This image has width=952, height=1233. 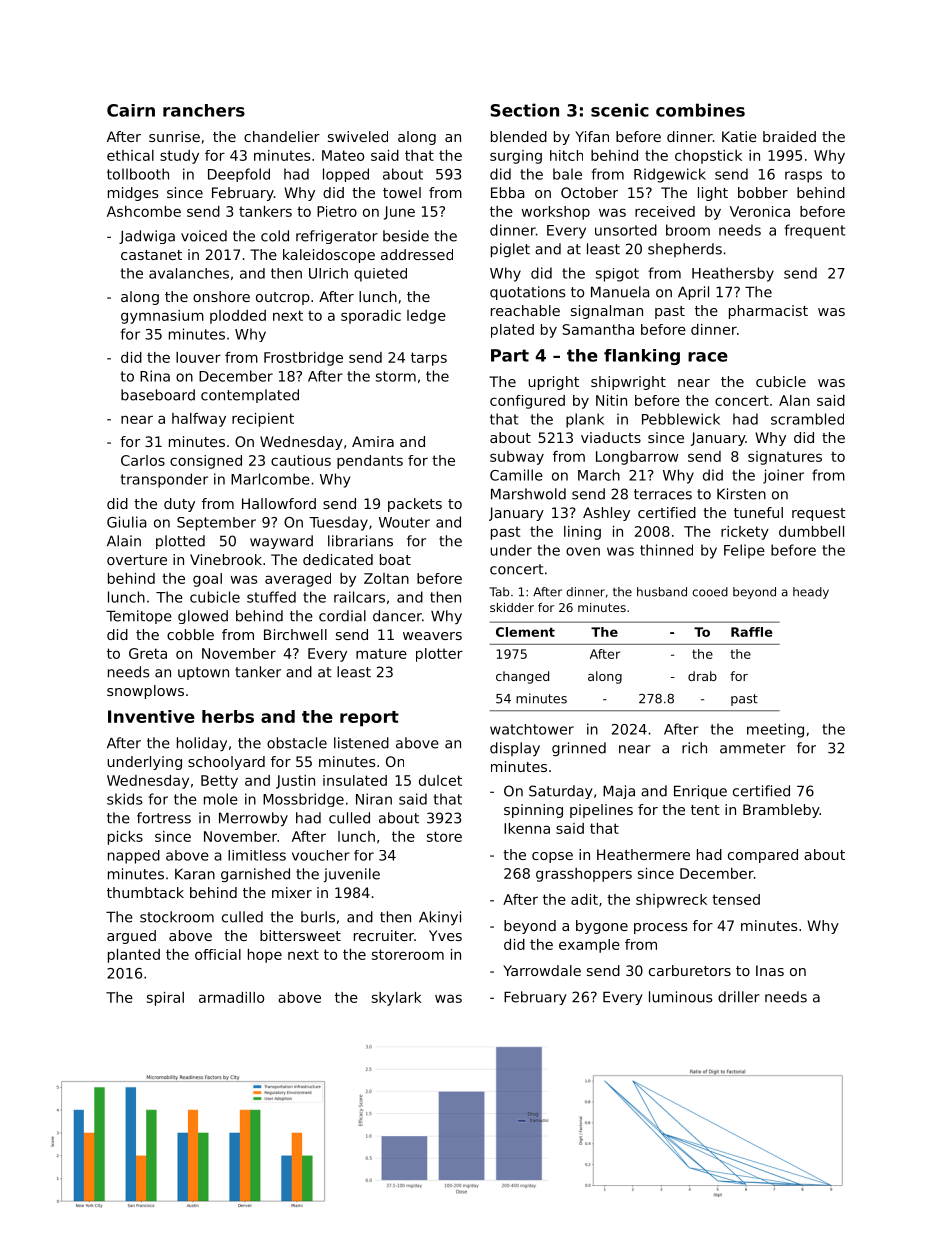 What do you see at coordinates (758, 512) in the image?
I see `tuneful` at bounding box center [758, 512].
